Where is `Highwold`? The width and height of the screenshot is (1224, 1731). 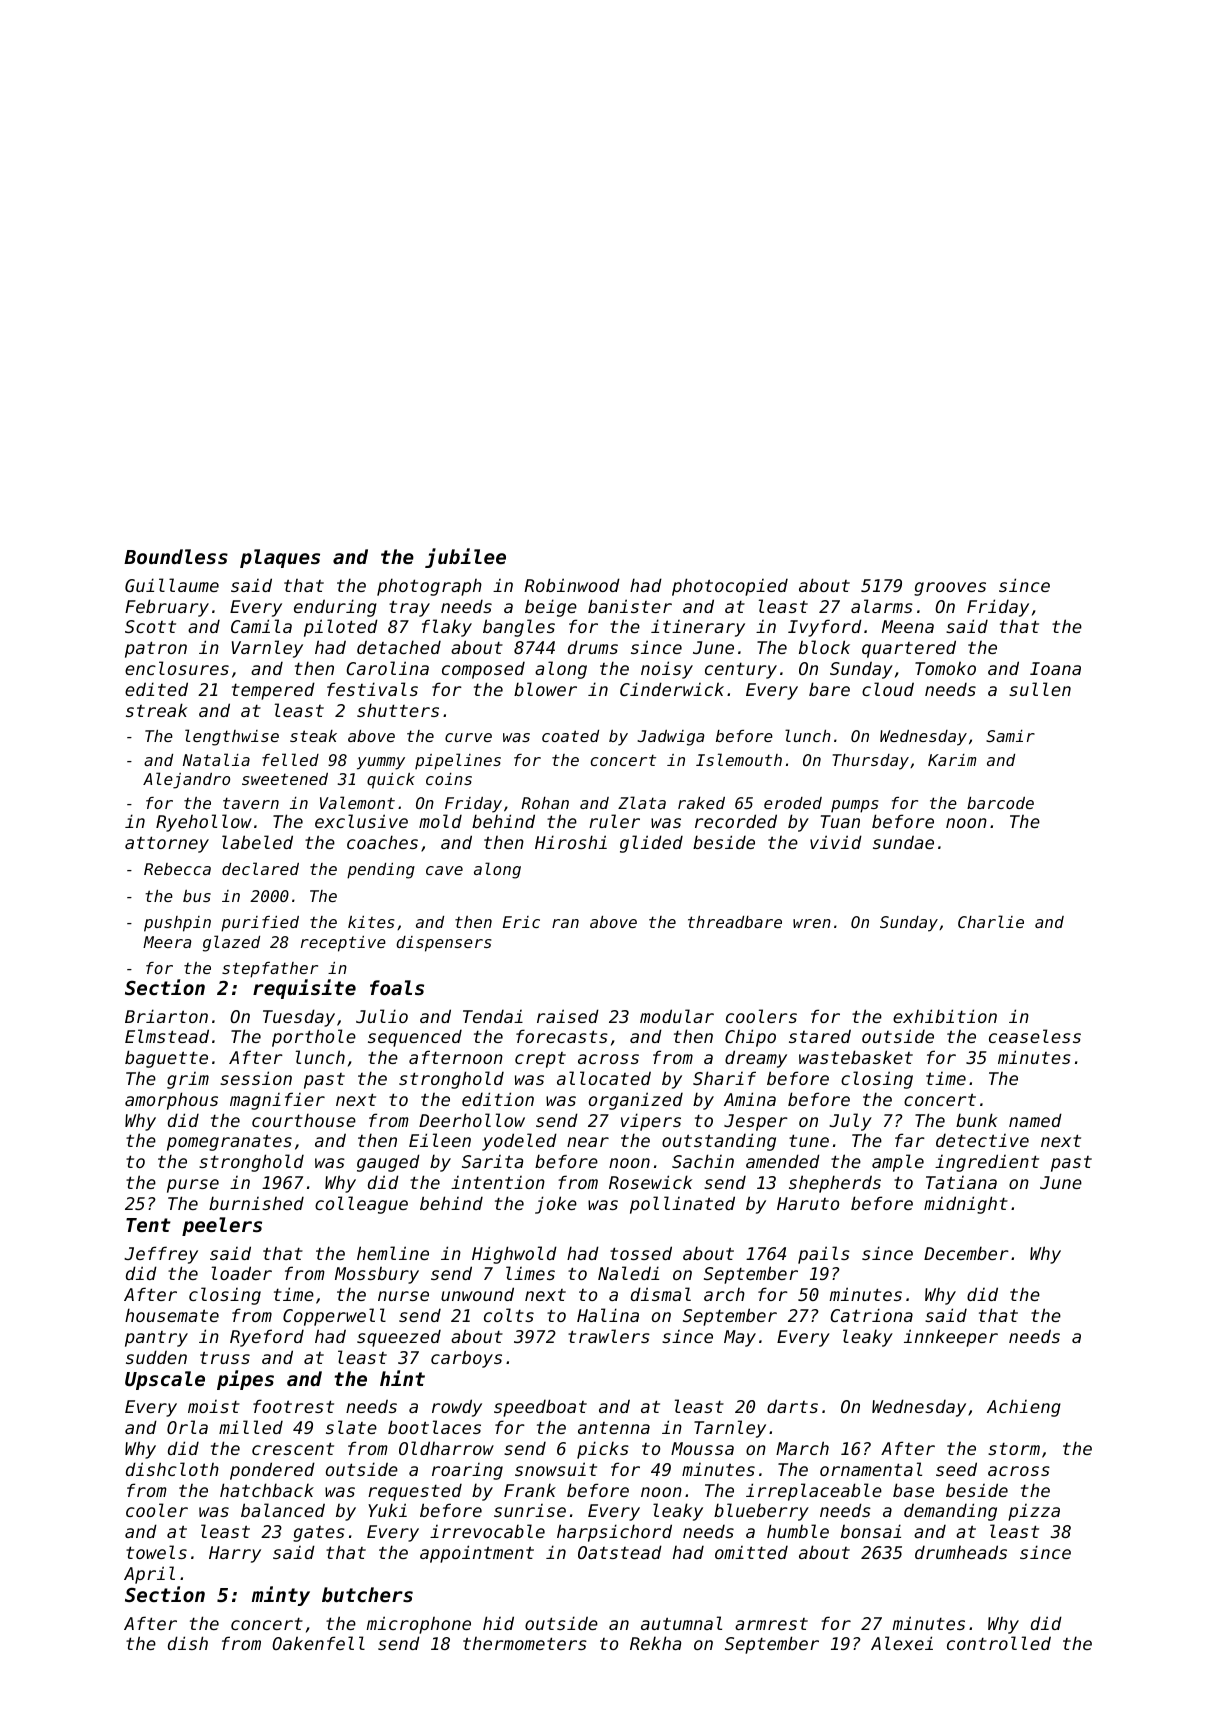
Highwold is located at coordinates (514, 1255).
